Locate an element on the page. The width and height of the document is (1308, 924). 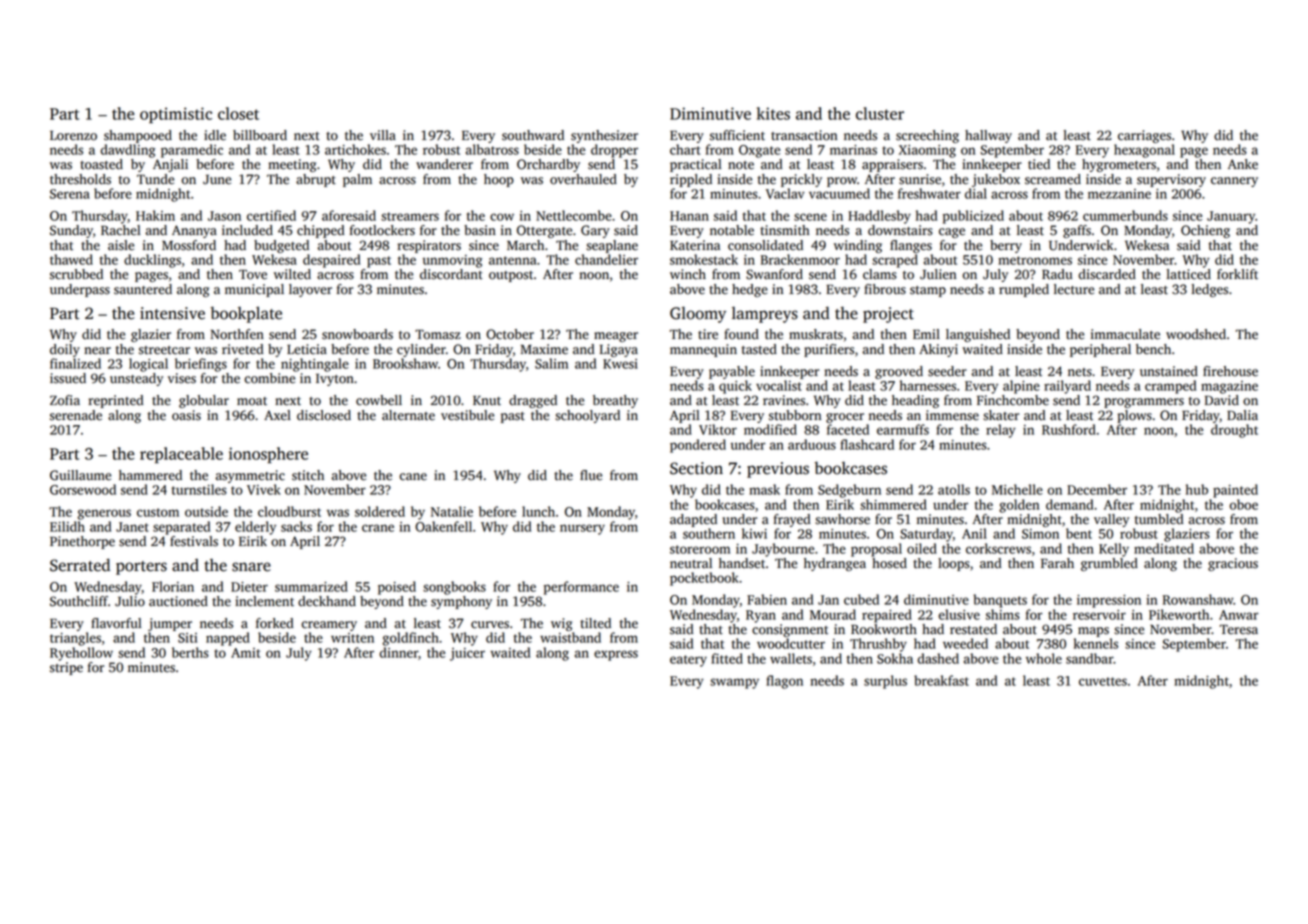
vestibule is located at coordinates (467, 415).
